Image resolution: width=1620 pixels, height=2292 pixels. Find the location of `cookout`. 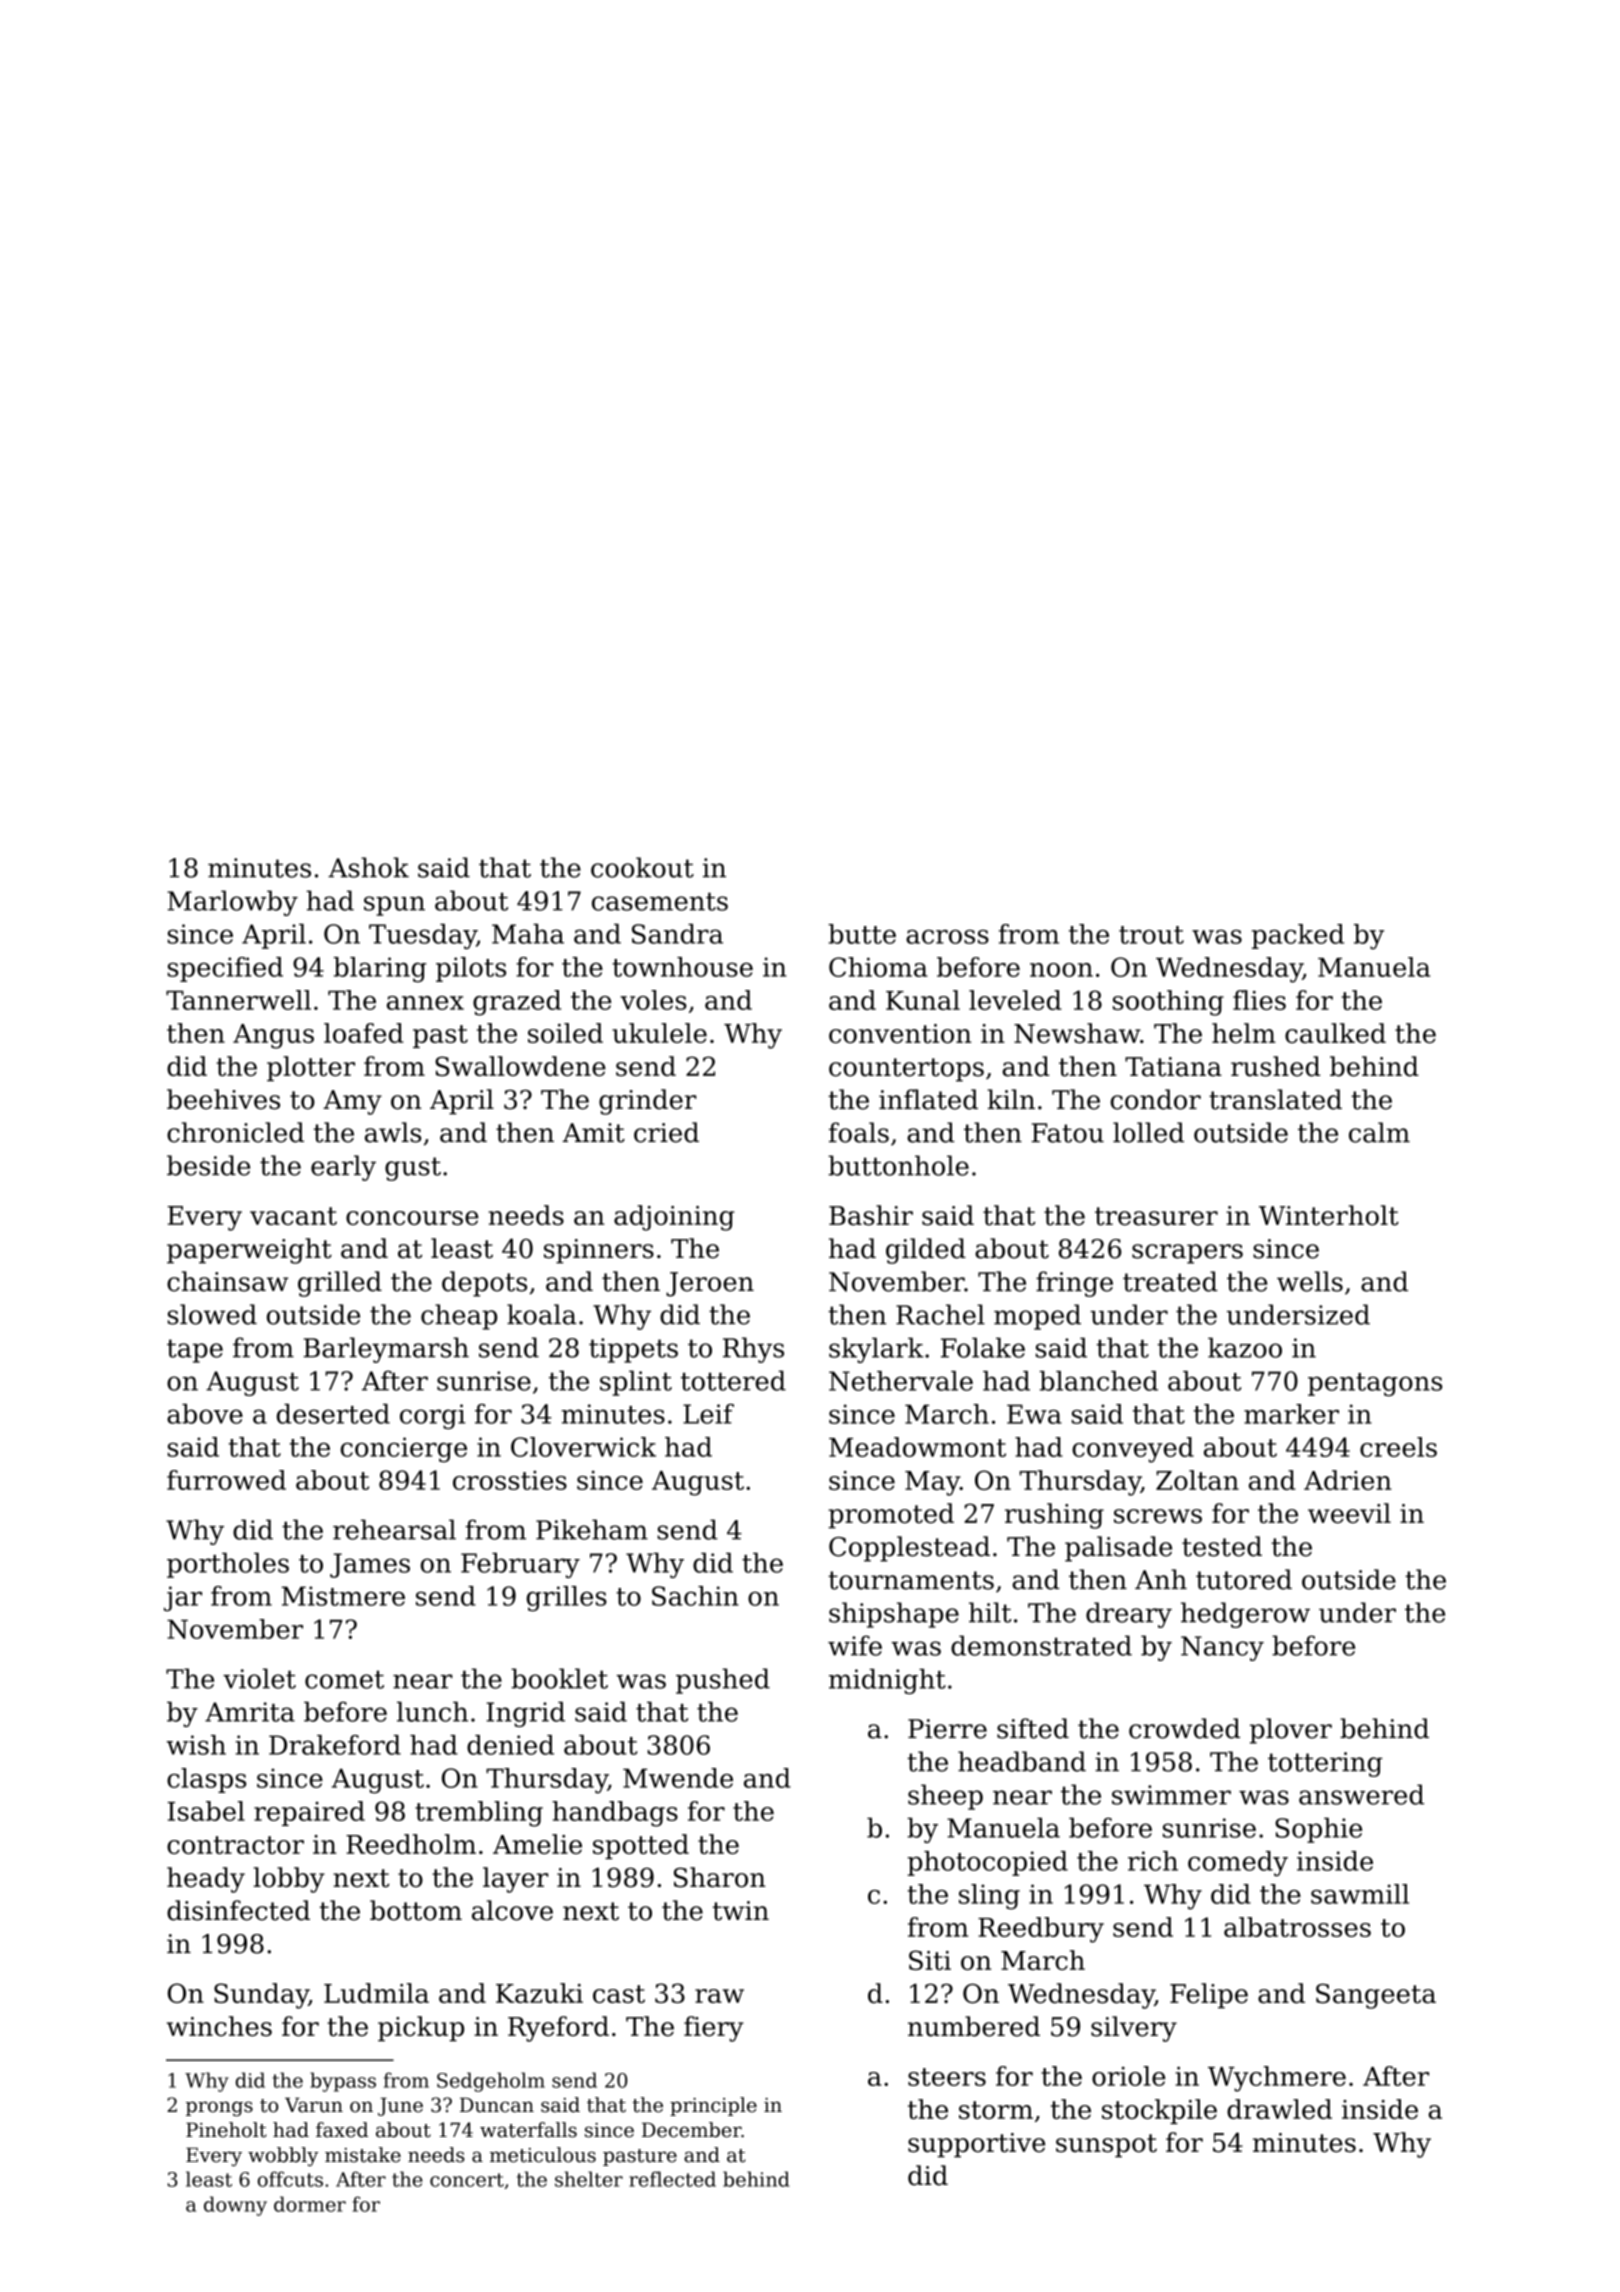

cookout is located at coordinates (642, 867).
